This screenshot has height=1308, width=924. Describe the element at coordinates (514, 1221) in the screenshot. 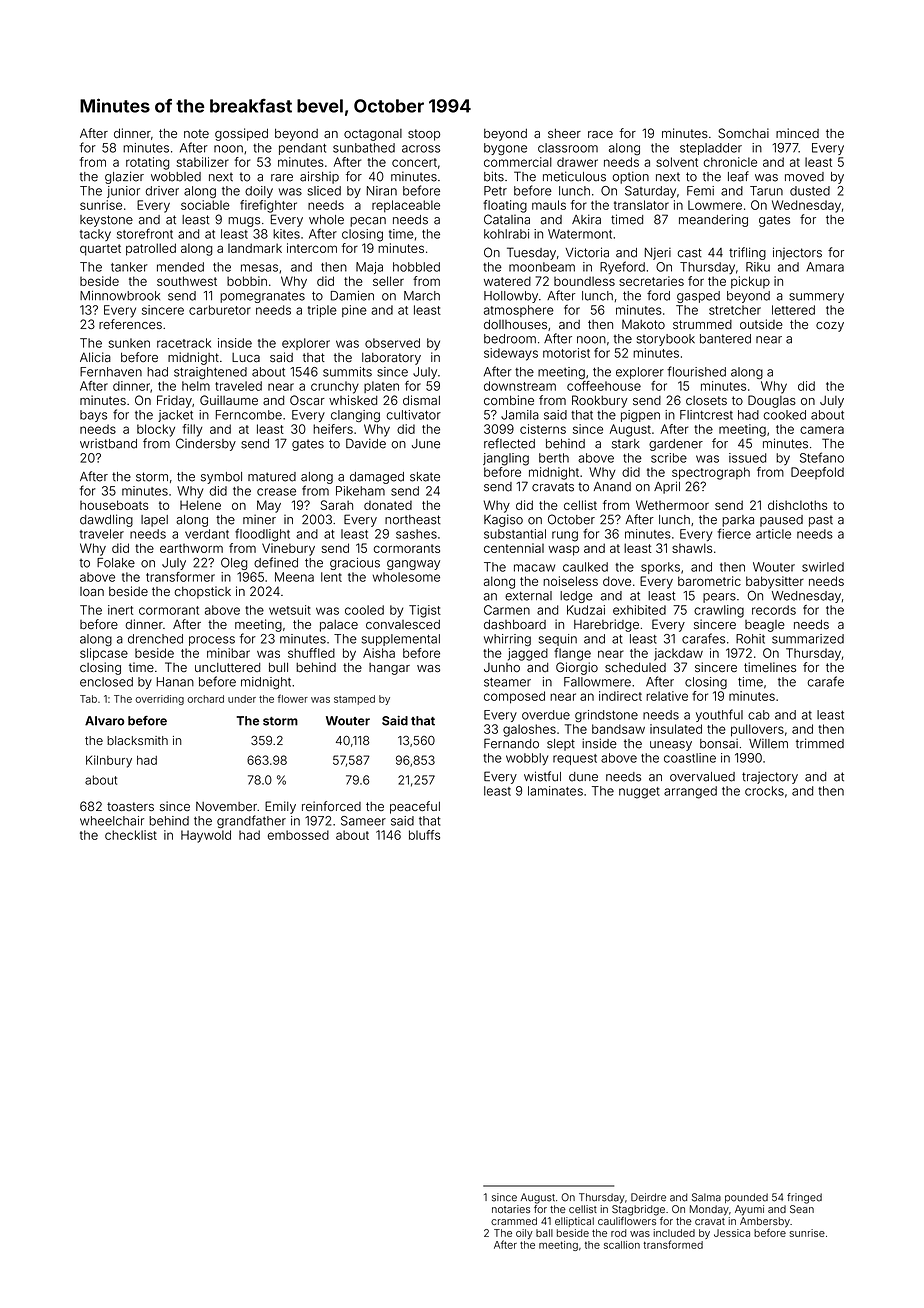

I see `crammed` at that location.
